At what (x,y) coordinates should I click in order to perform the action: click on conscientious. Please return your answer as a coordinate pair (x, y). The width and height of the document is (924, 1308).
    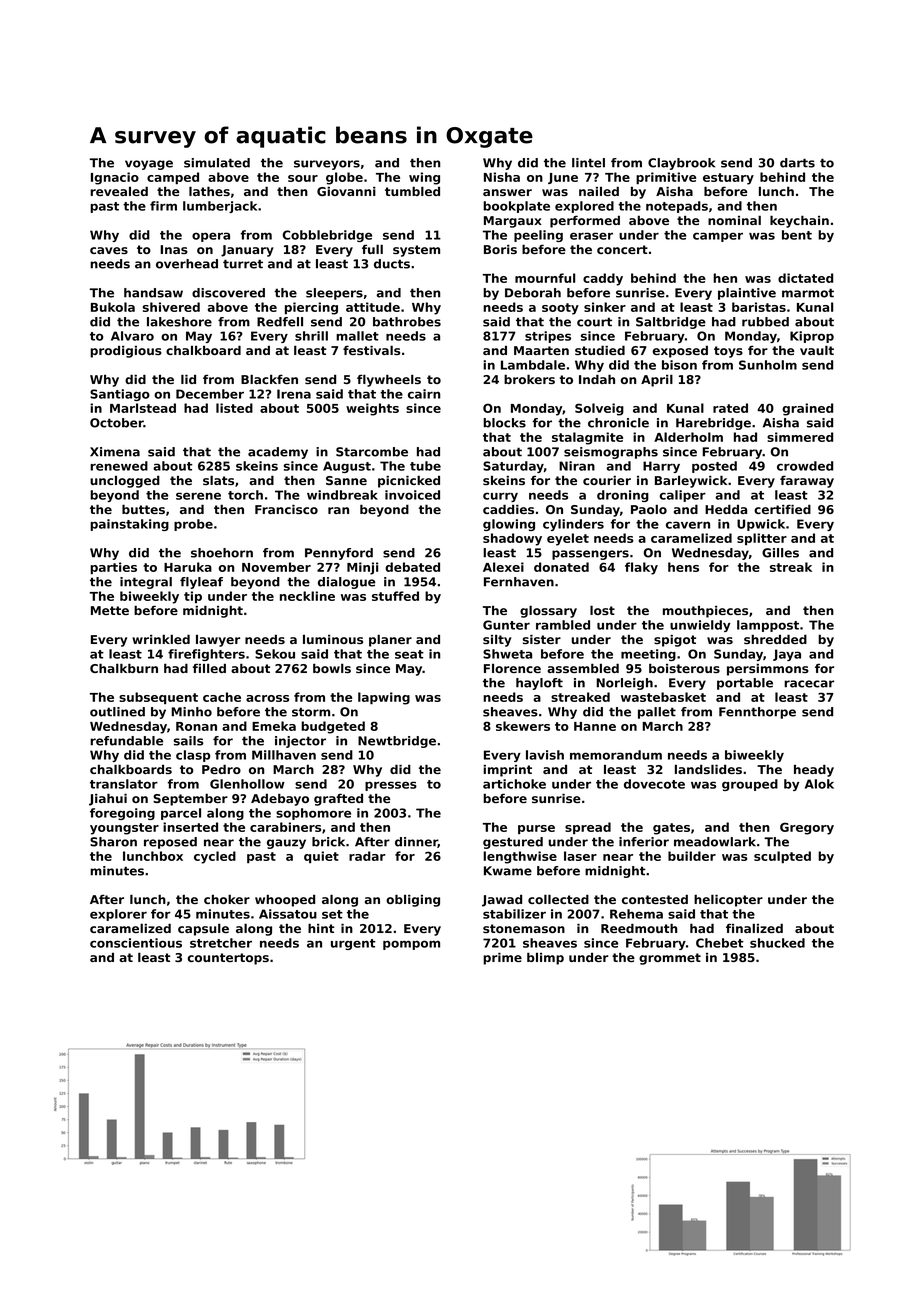
    Looking at the image, I should click on (136, 943).
